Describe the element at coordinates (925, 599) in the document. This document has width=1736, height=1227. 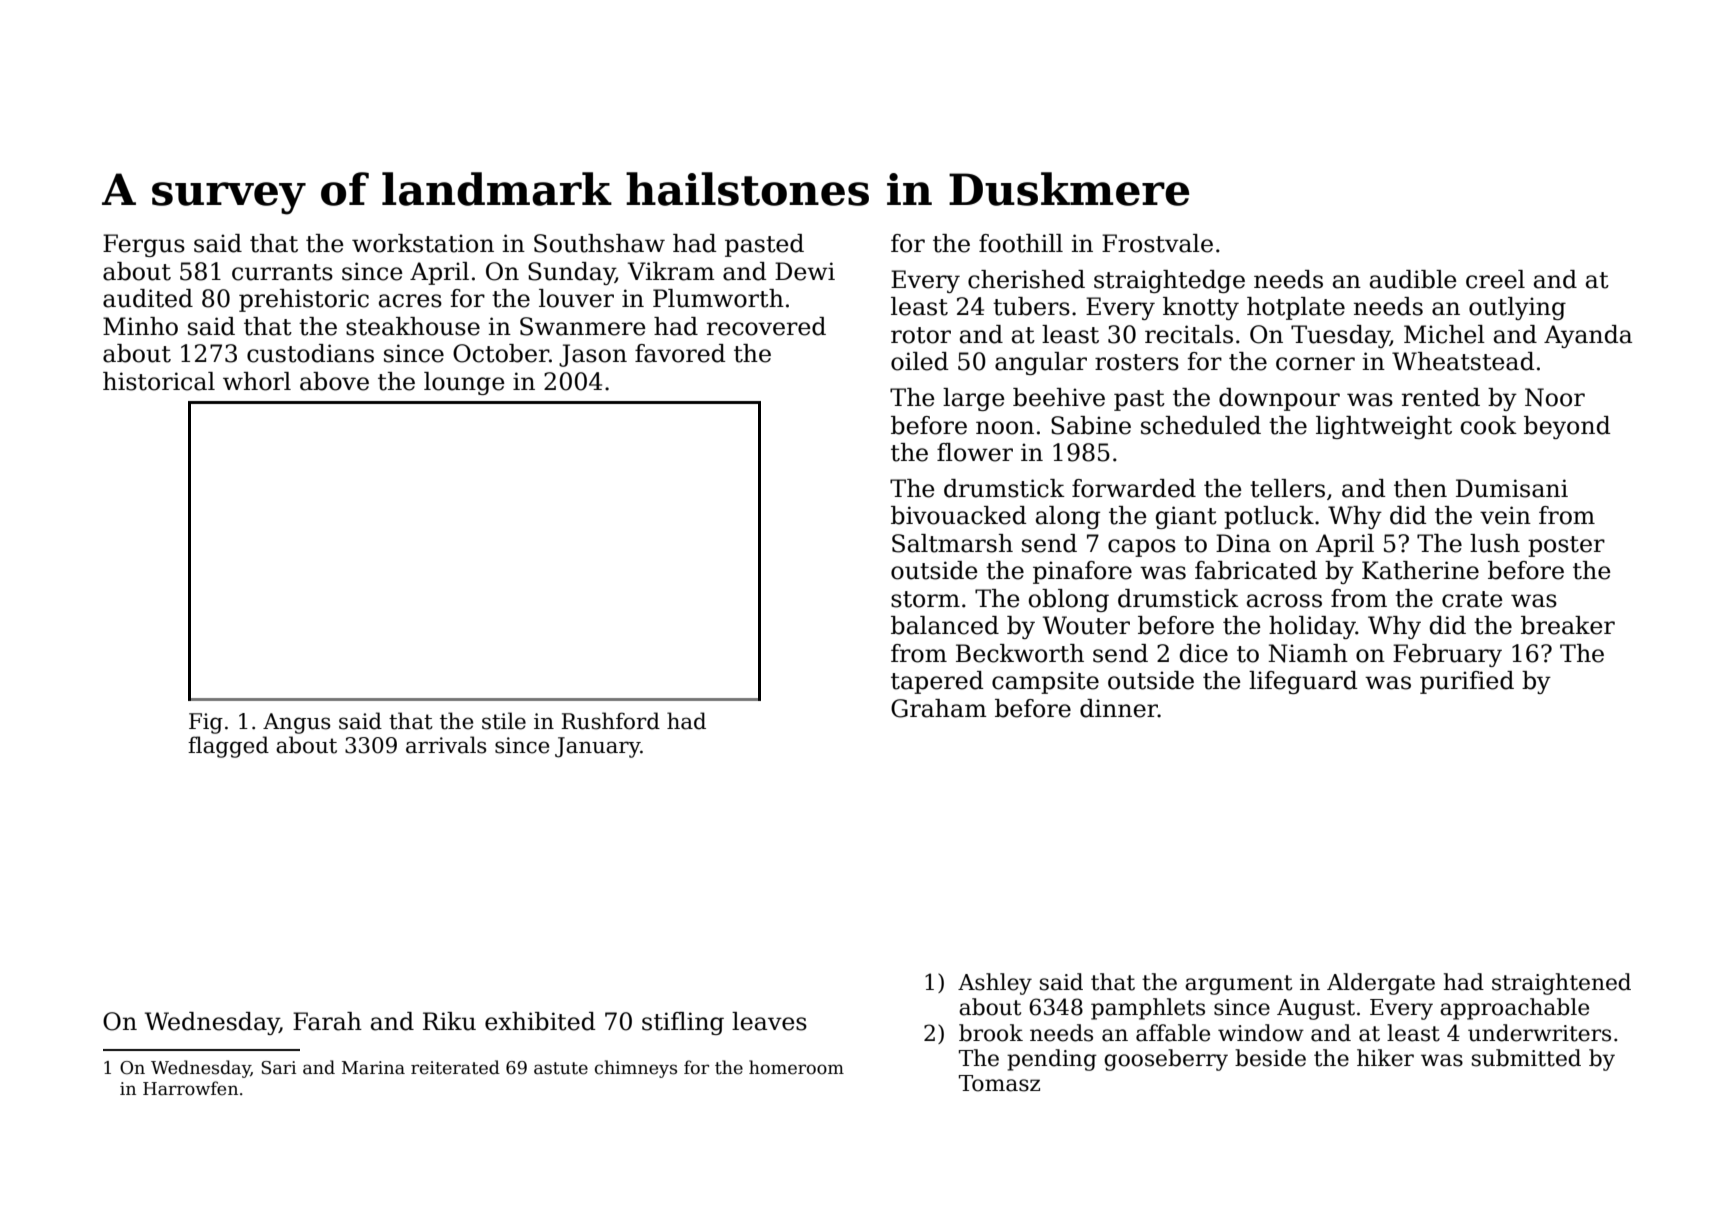
I see `storm` at that location.
